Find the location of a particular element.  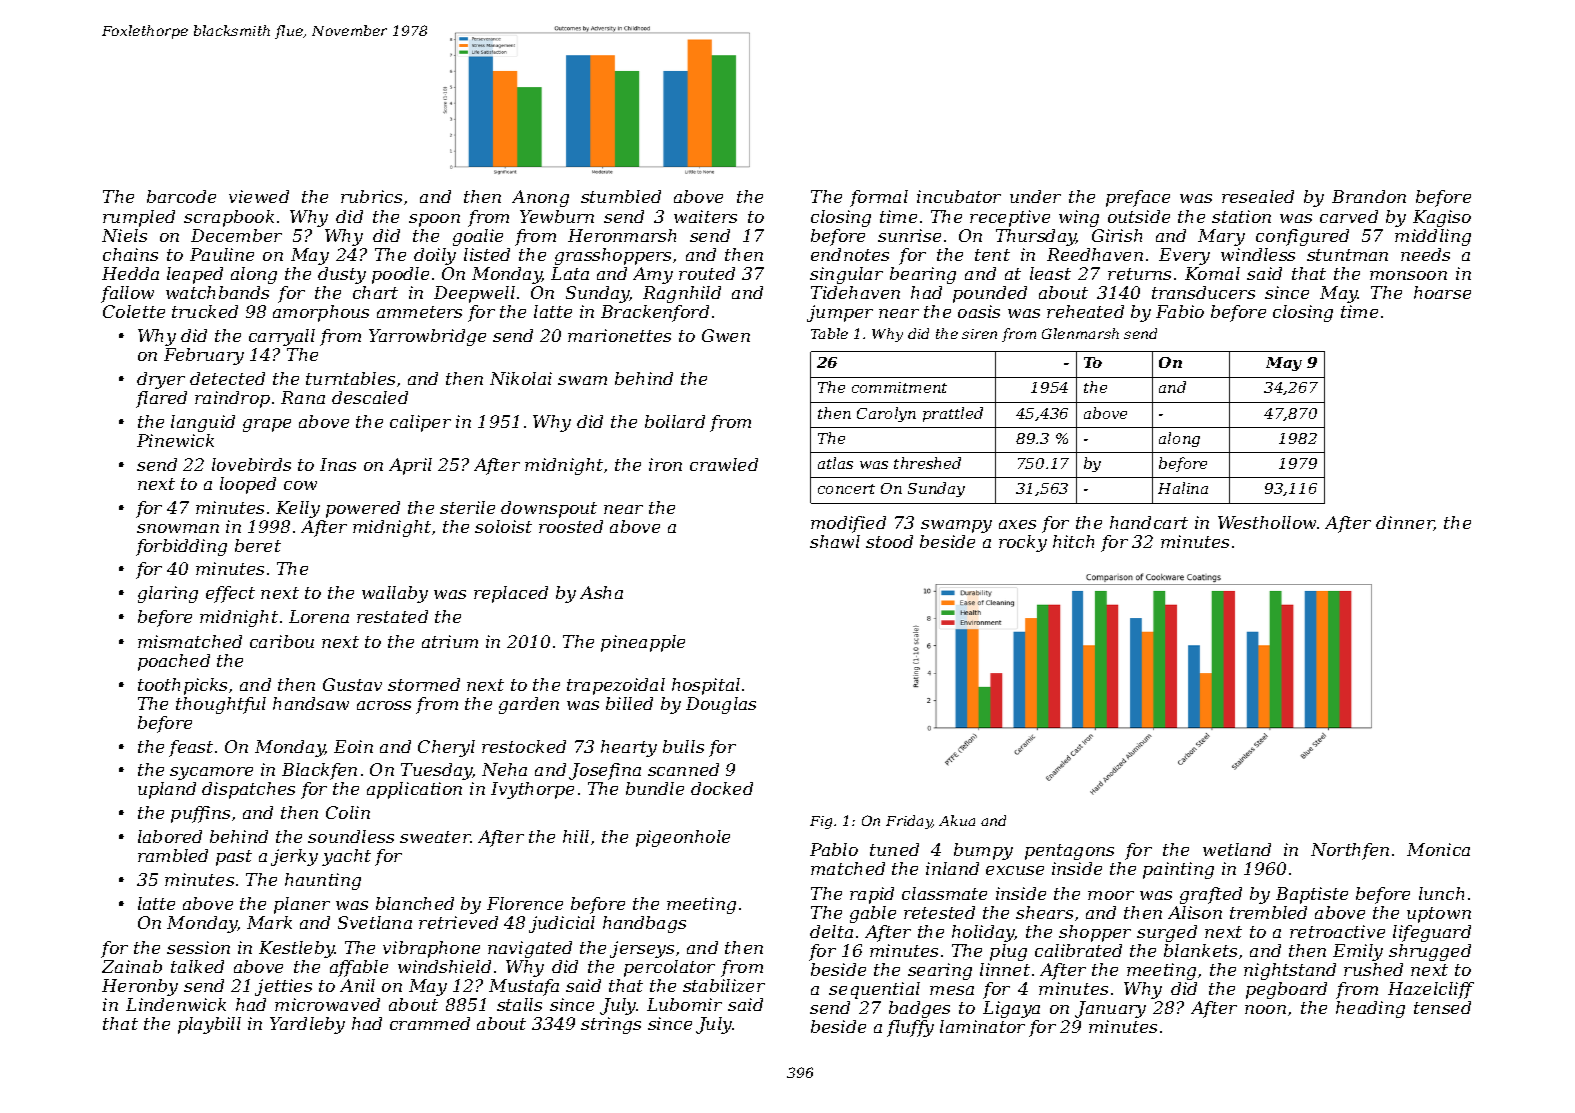

under is located at coordinates (1035, 196).
